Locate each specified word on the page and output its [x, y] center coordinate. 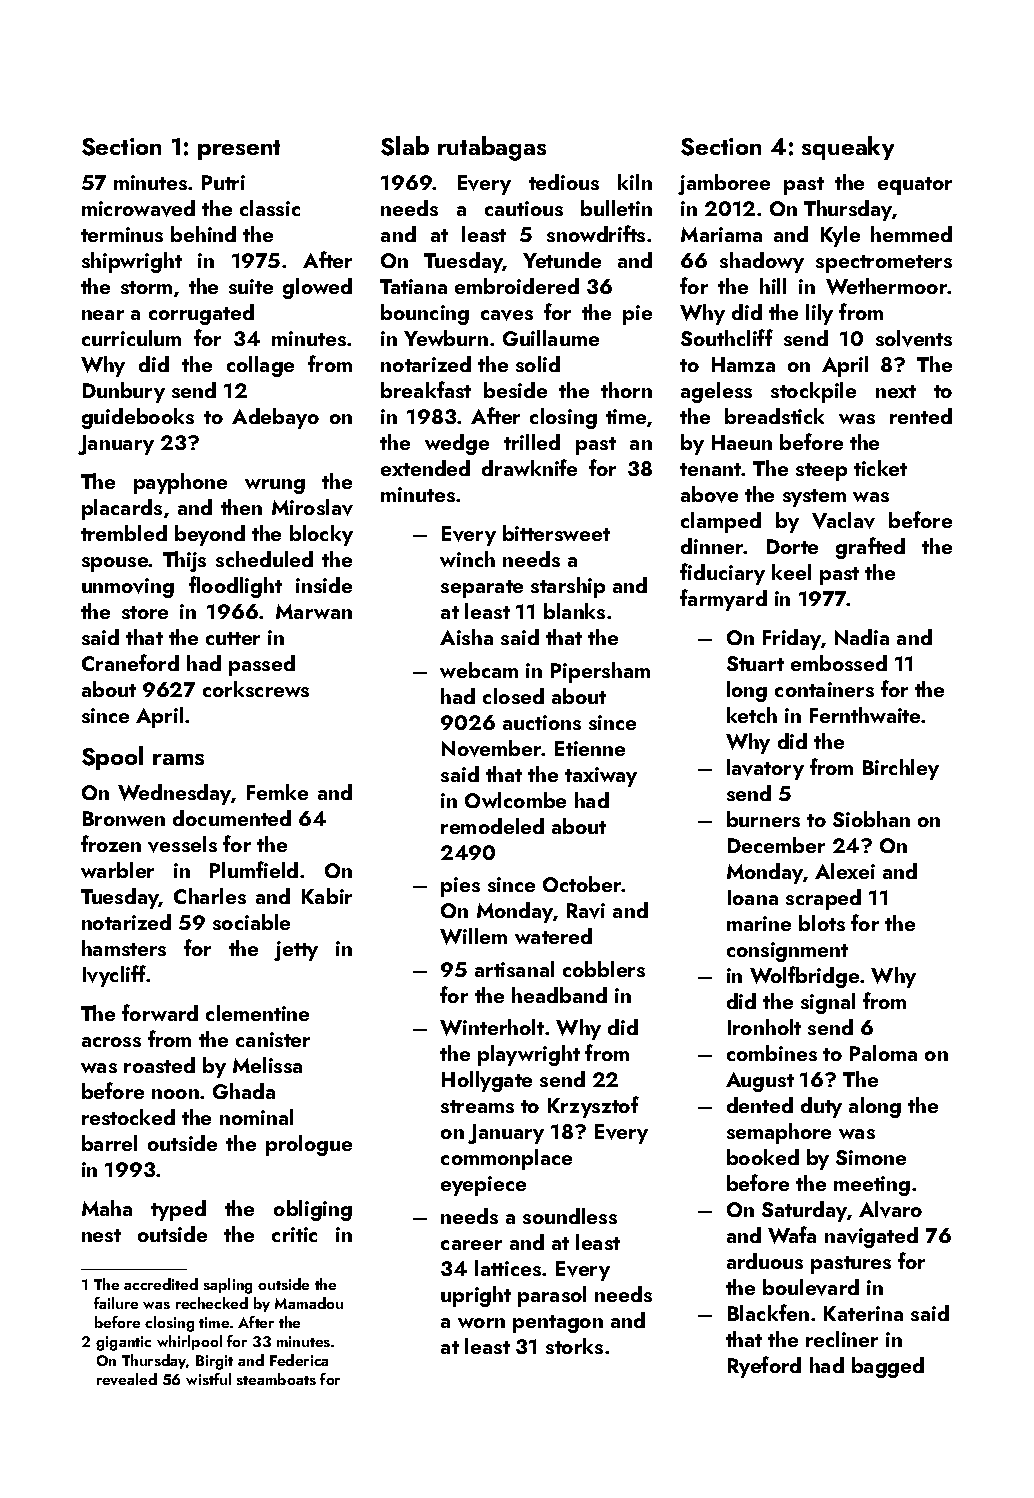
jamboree [724, 184]
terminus [122, 234]
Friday [792, 639]
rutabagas [492, 148]
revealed [127, 1379]
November [492, 748]
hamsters [124, 948]
